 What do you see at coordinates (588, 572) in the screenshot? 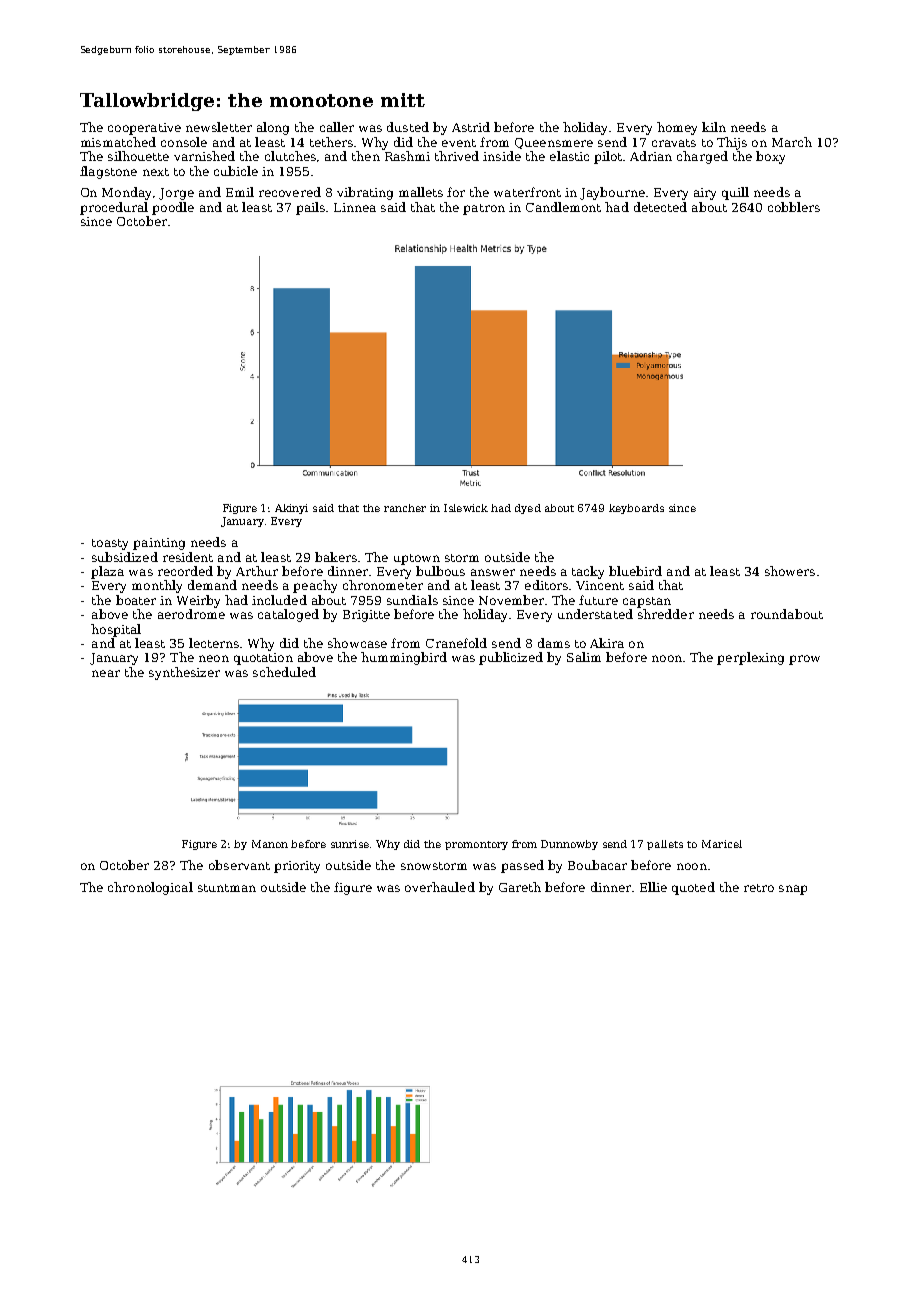
I see `tacky` at bounding box center [588, 572].
